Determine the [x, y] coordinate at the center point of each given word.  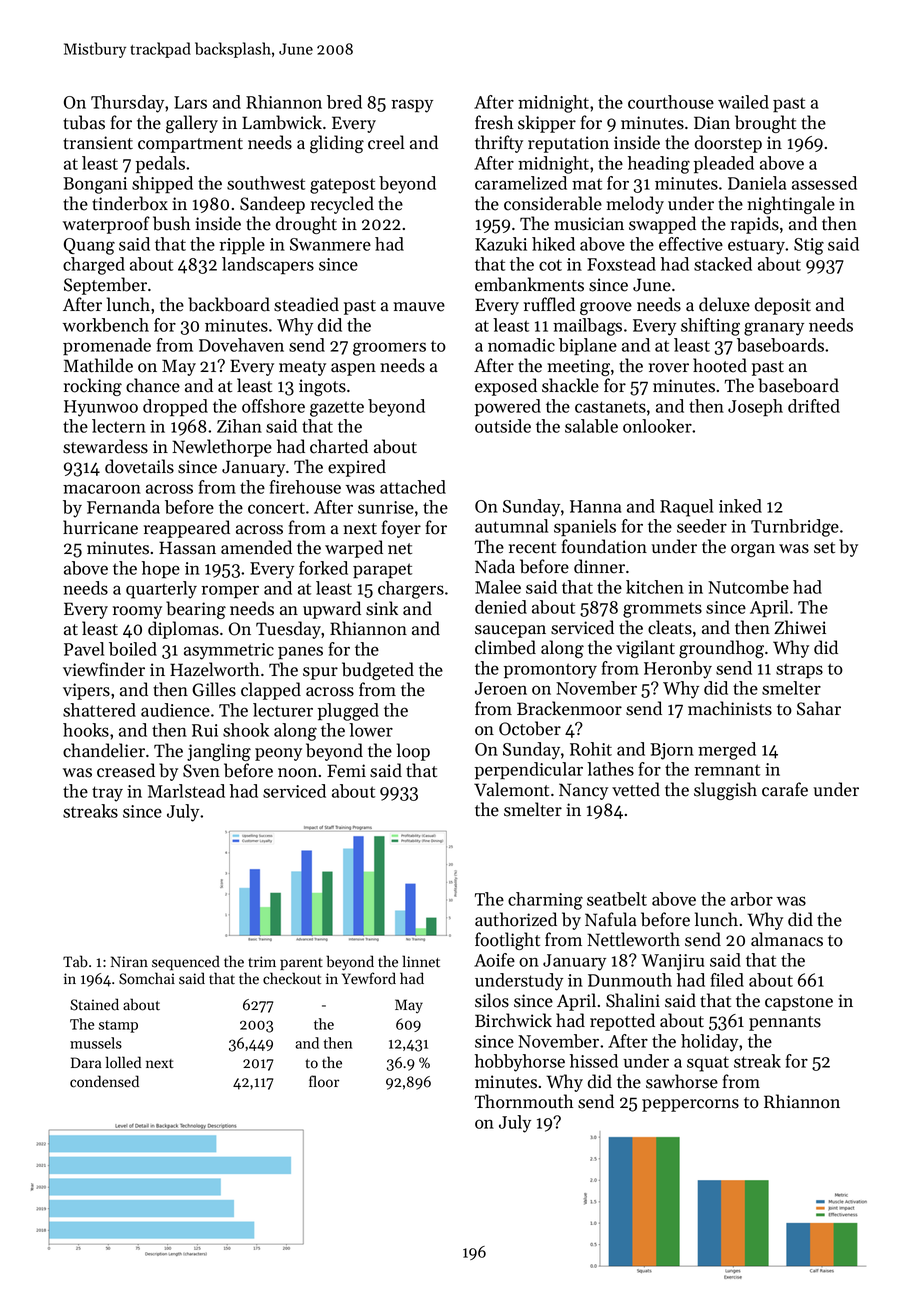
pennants [785, 1023]
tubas [84, 122]
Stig [809, 246]
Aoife [494, 960]
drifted [814, 406]
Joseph [755, 407]
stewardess [105, 446]
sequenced [186, 963]
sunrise [386, 507]
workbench [106, 325]
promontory [550, 671]
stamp [118, 1026]
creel [386, 142]
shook [246, 730]
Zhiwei [800, 627]
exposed [506, 387]
